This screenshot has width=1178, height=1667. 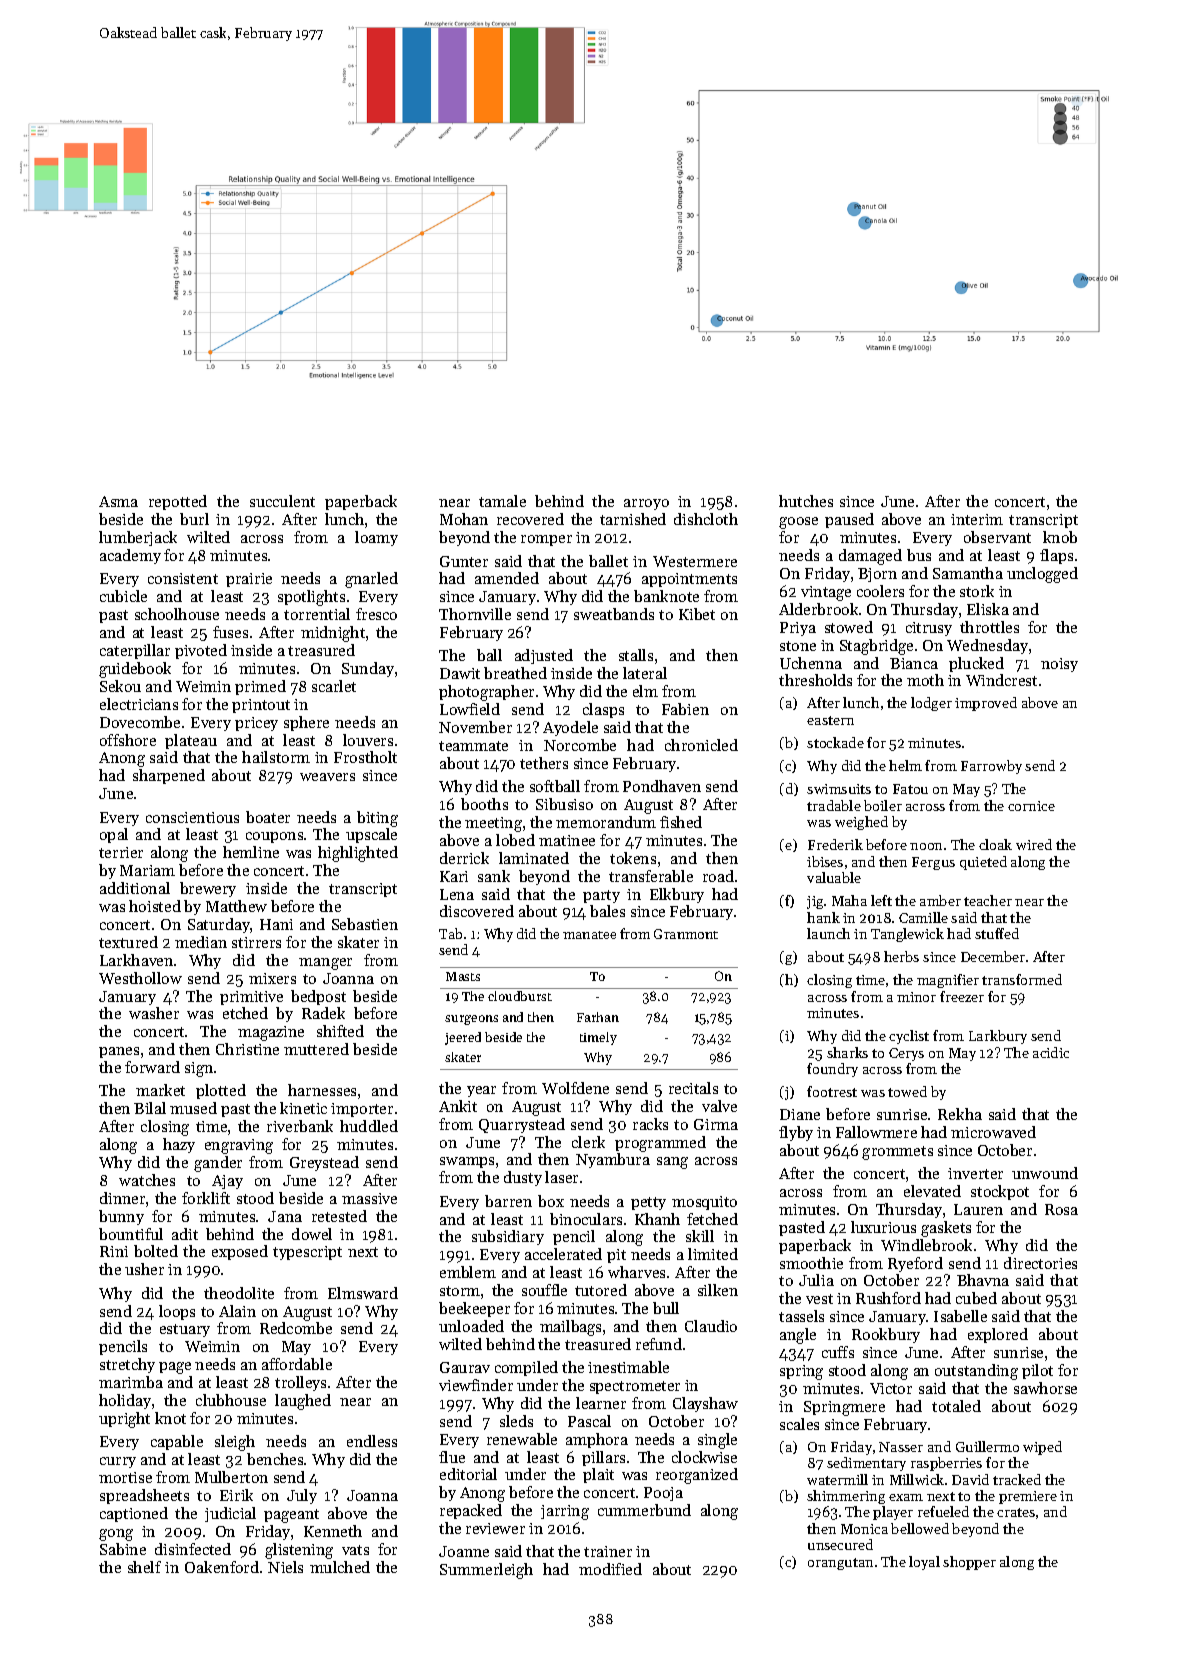 I want to click on Kenneth, so click(x=333, y=1531).
